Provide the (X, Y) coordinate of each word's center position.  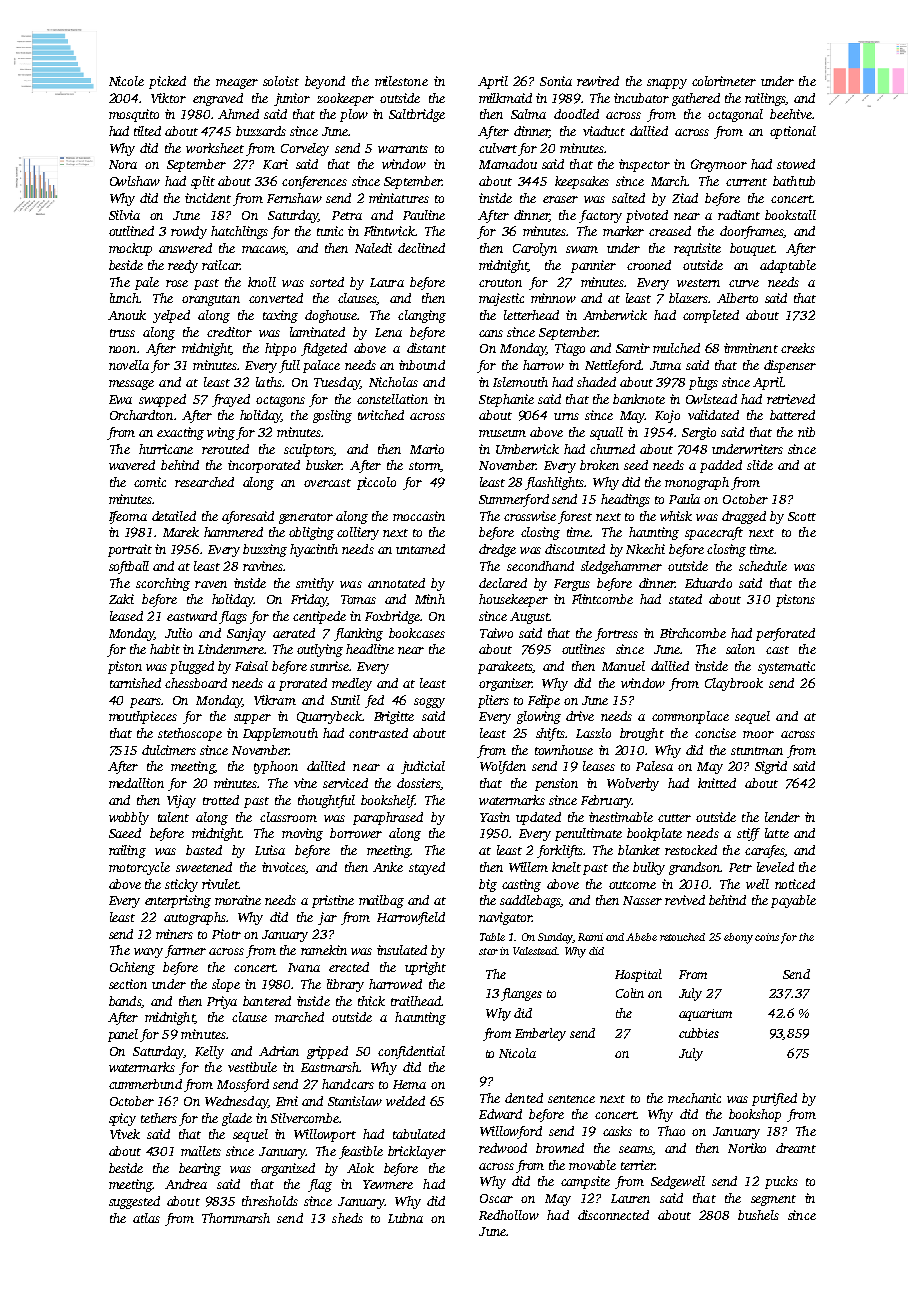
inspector (644, 165)
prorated (303, 684)
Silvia (124, 215)
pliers (493, 701)
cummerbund (145, 1084)
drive (580, 716)
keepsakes (582, 182)
